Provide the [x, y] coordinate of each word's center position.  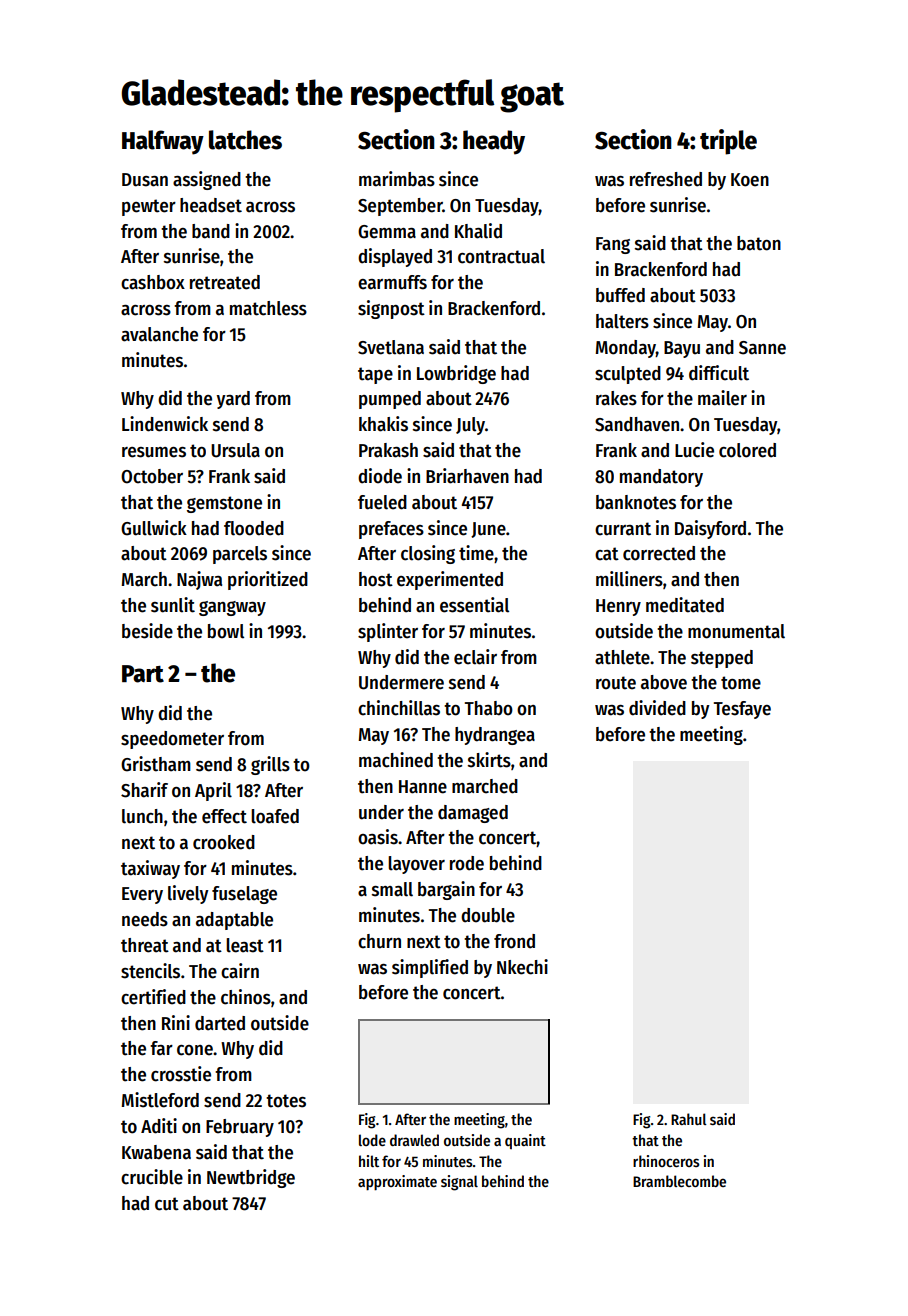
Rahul [689, 1119]
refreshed [666, 179]
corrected [659, 553]
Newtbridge [251, 1178]
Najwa [199, 580]
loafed [275, 816]
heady [494, 142]
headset [211, 205]
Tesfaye [742, 710]
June [488, 530]
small [392, 889]
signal [459, 1183]
